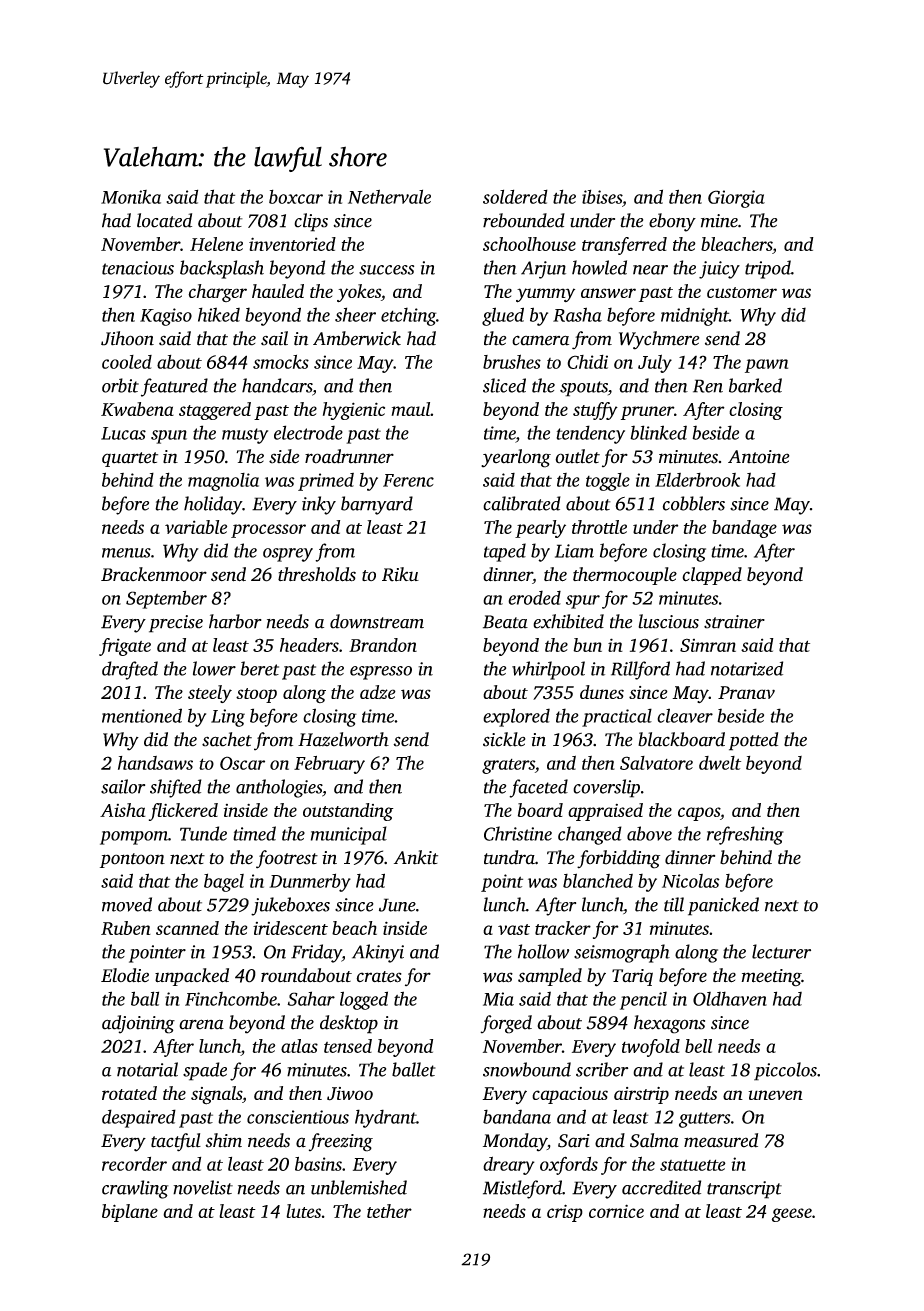 The image size is (924, 1311). Describe the element at coordinates (359, 293) in the image. I see `yokes` at that location.
